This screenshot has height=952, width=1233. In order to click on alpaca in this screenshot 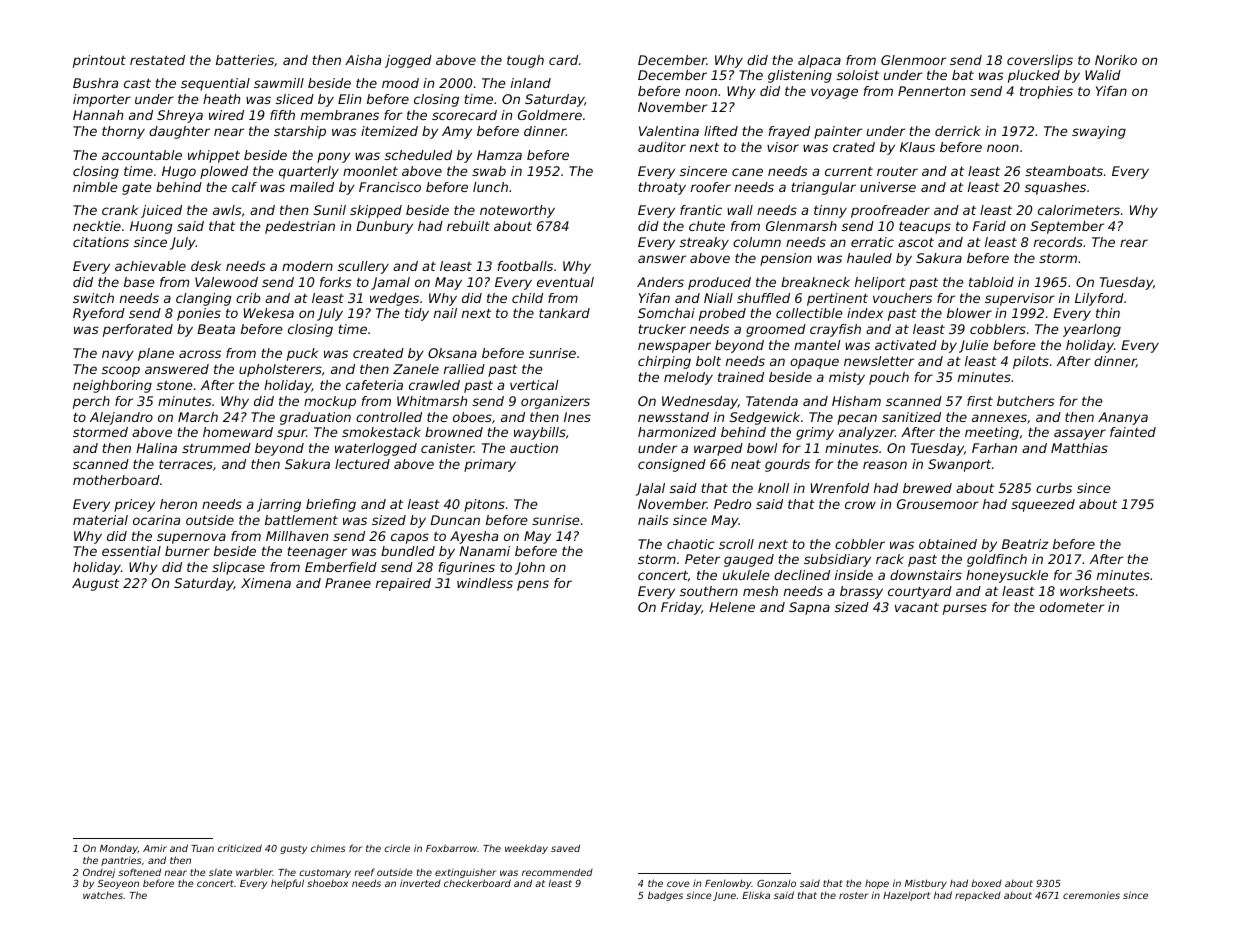, I will do `click(819, 61)`.
